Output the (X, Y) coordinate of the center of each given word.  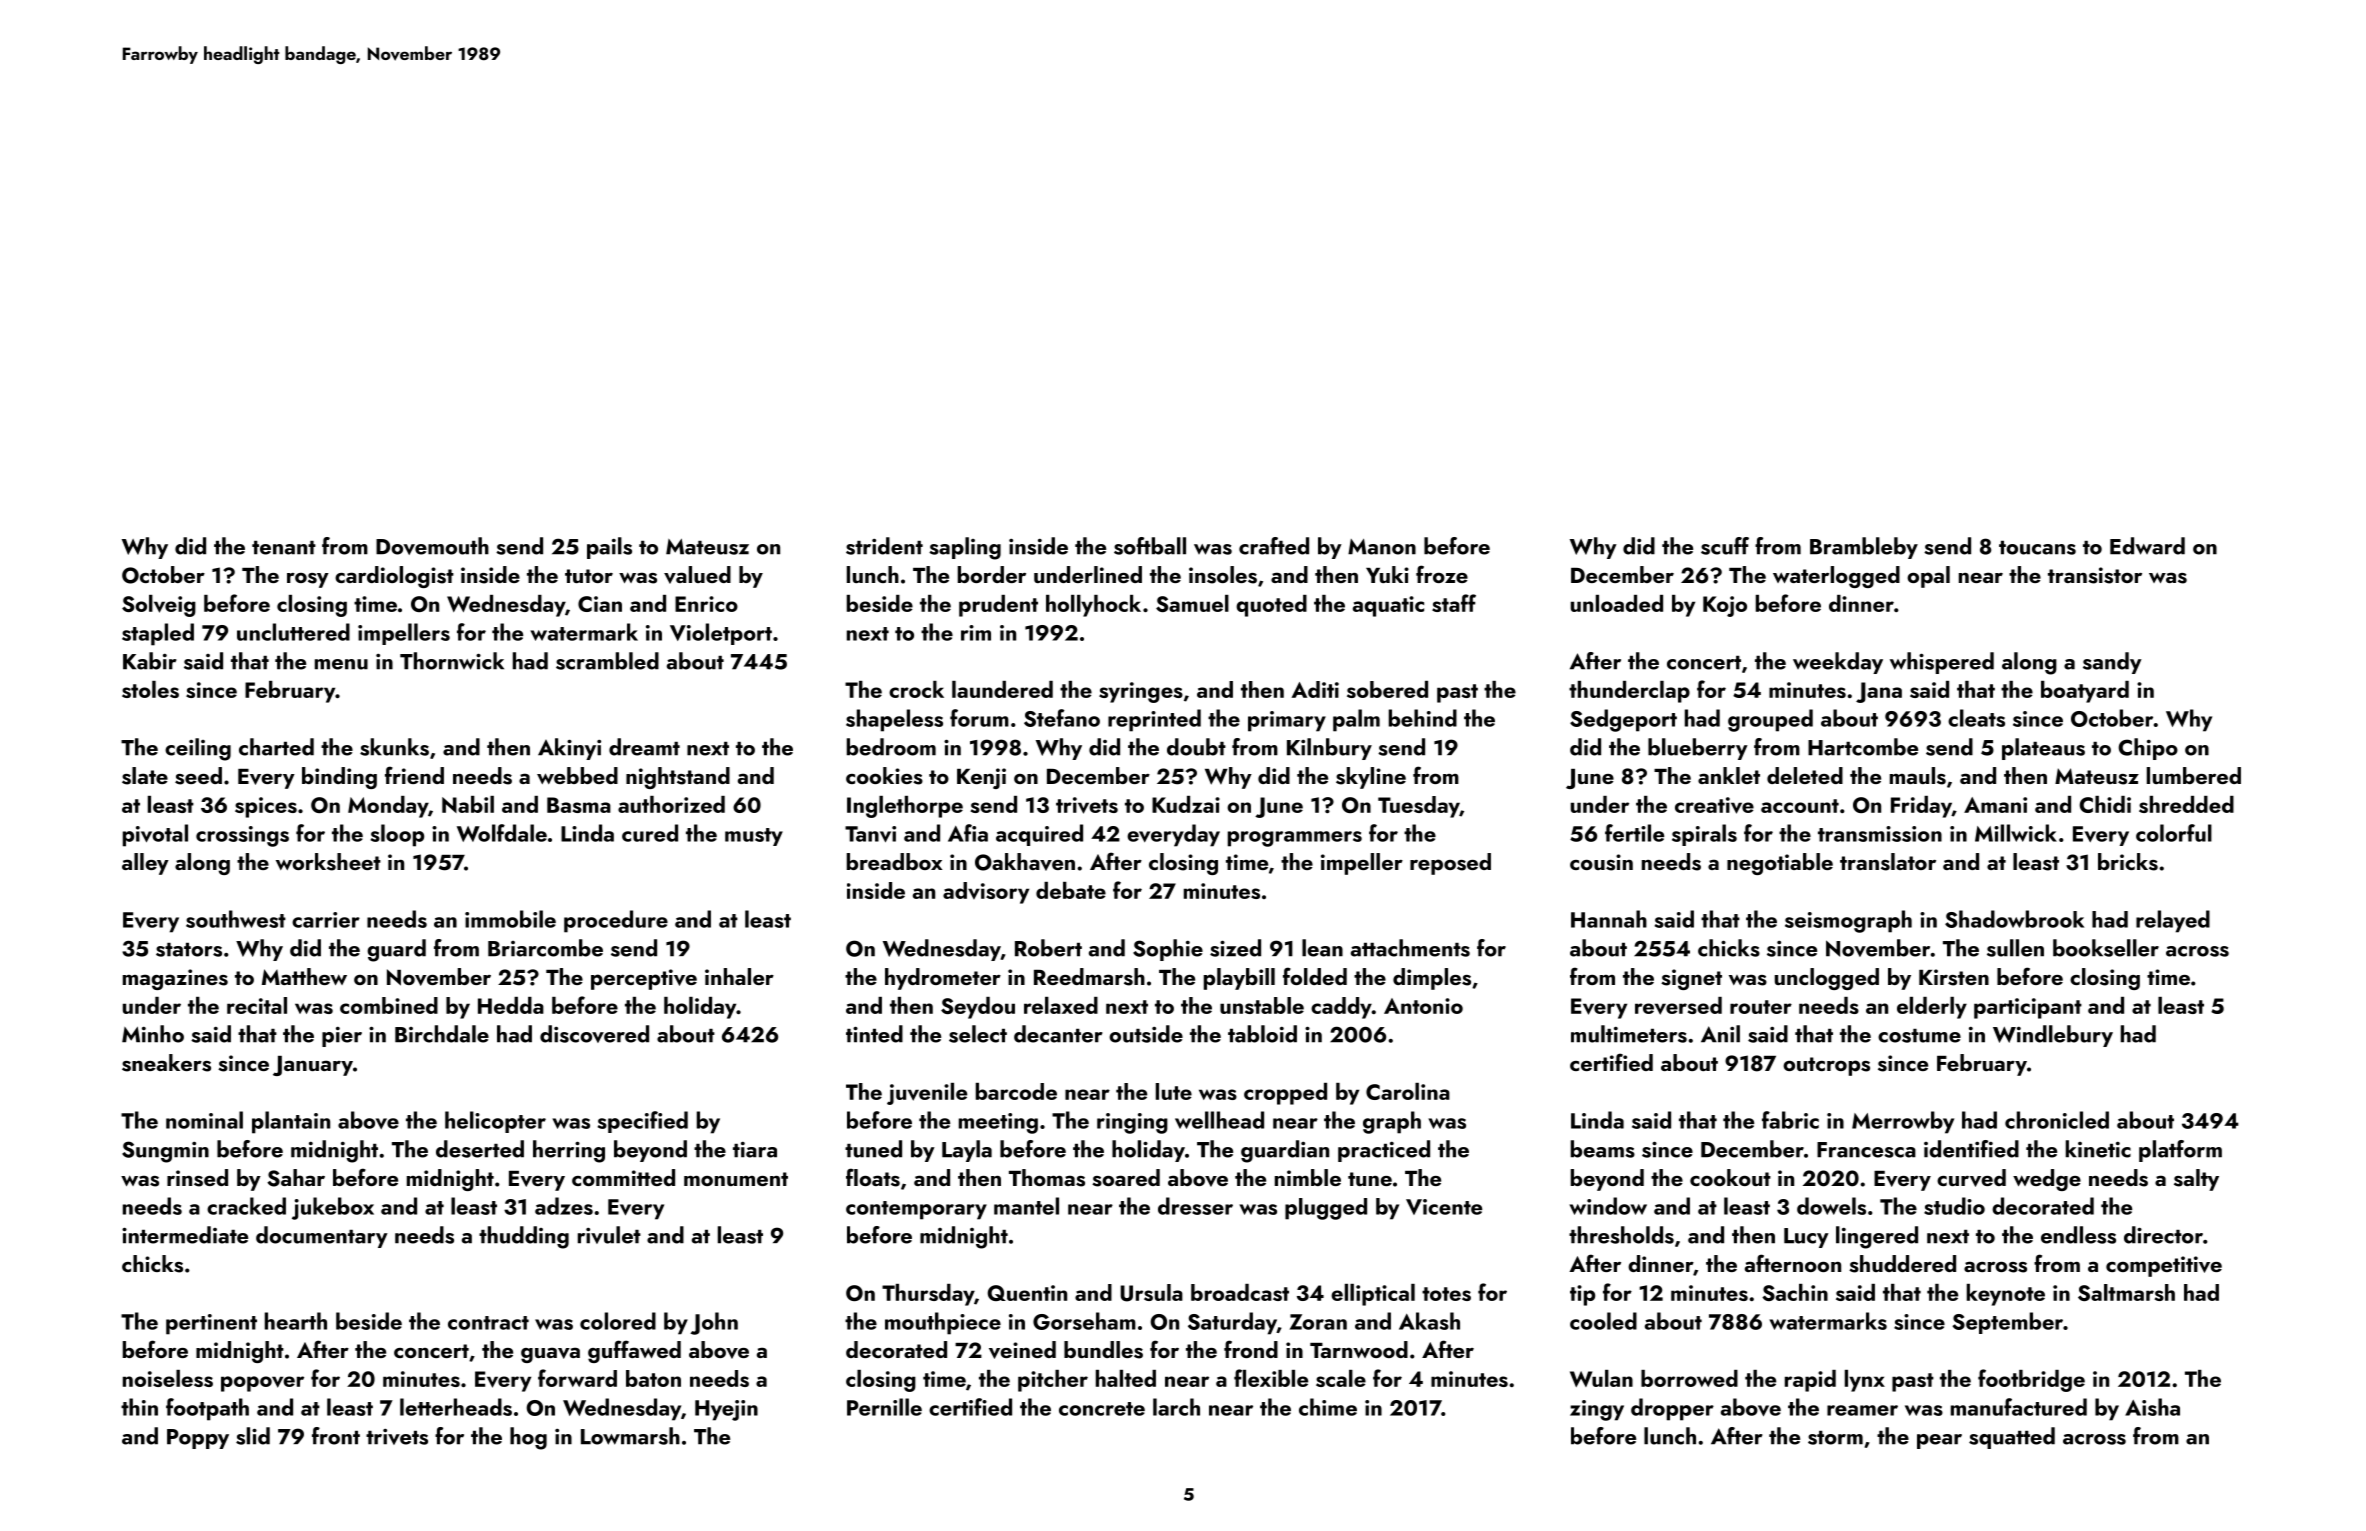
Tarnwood (1359, 1349)
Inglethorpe (905, 807)
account (1800, 806)
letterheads (456, 1407)
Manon (1382, 547)
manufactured (2019, 1407)
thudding (524, 1237)
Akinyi (569, 749)
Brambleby (1864, 548)
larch (1176, 1407)
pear (1939, 1441)
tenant (284, 548)
